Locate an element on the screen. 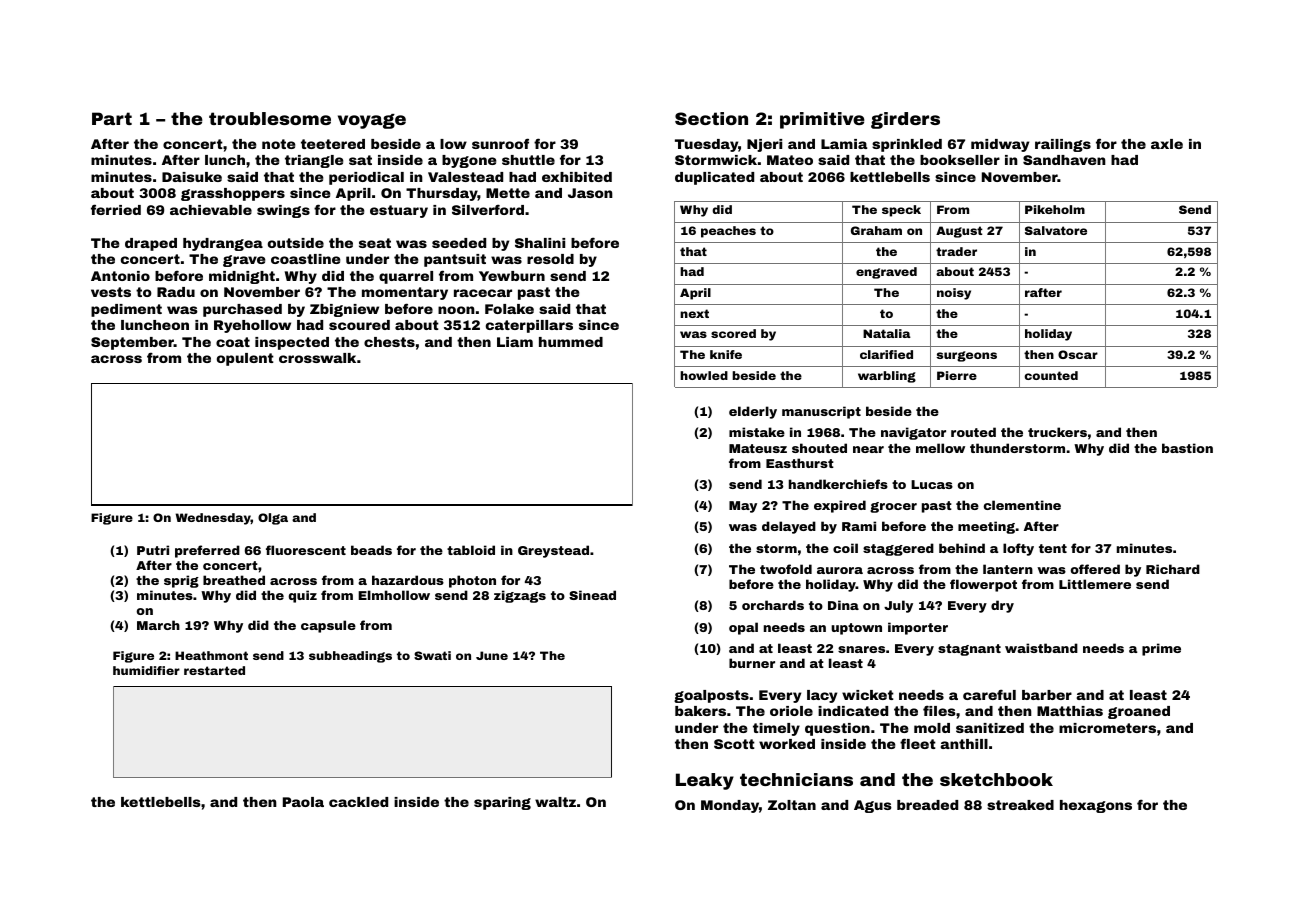 This screenshot has width=1308, height=924. axle is located at coordinates (1167, 144).
